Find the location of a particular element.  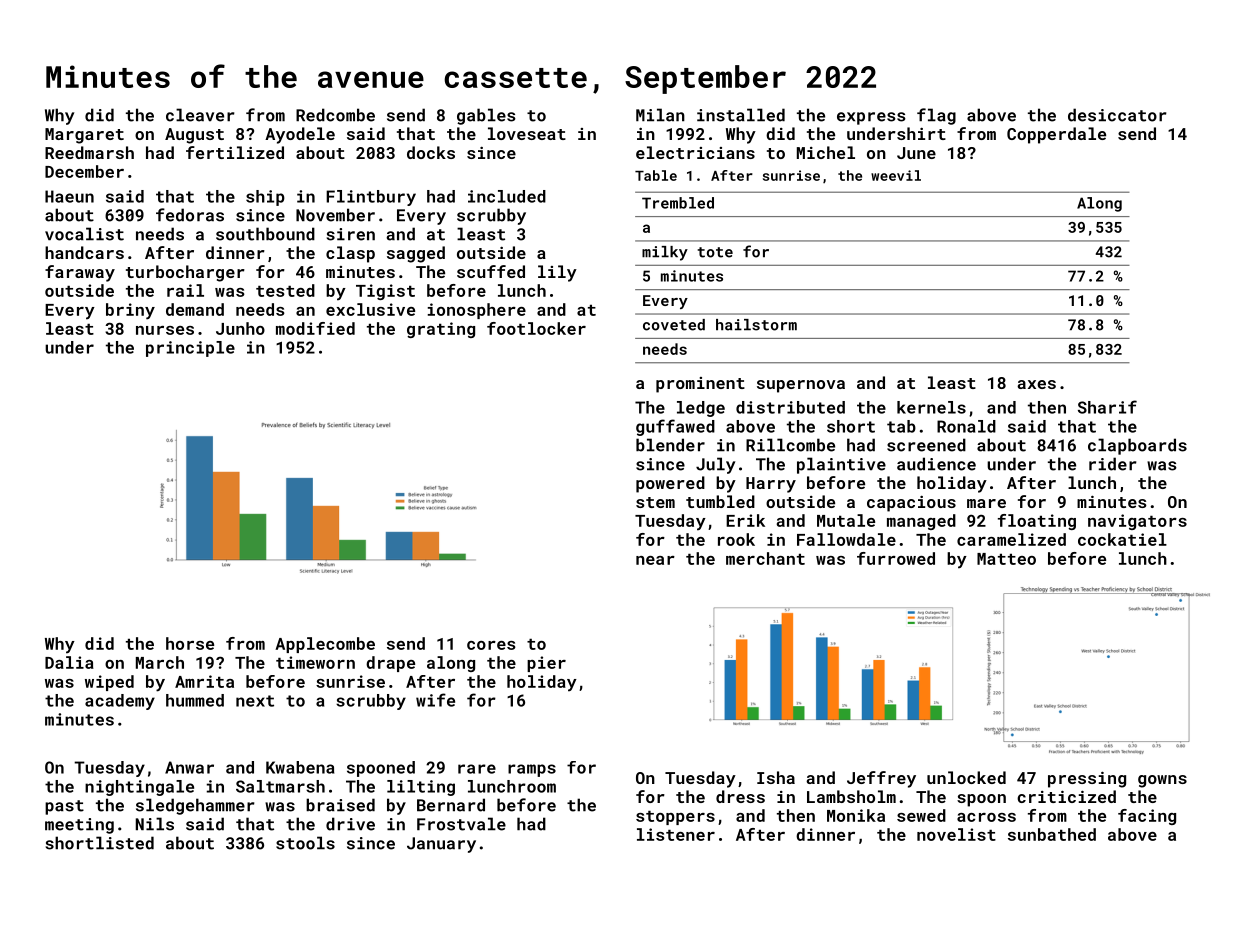

mare is located at coordinates (986, 503).
